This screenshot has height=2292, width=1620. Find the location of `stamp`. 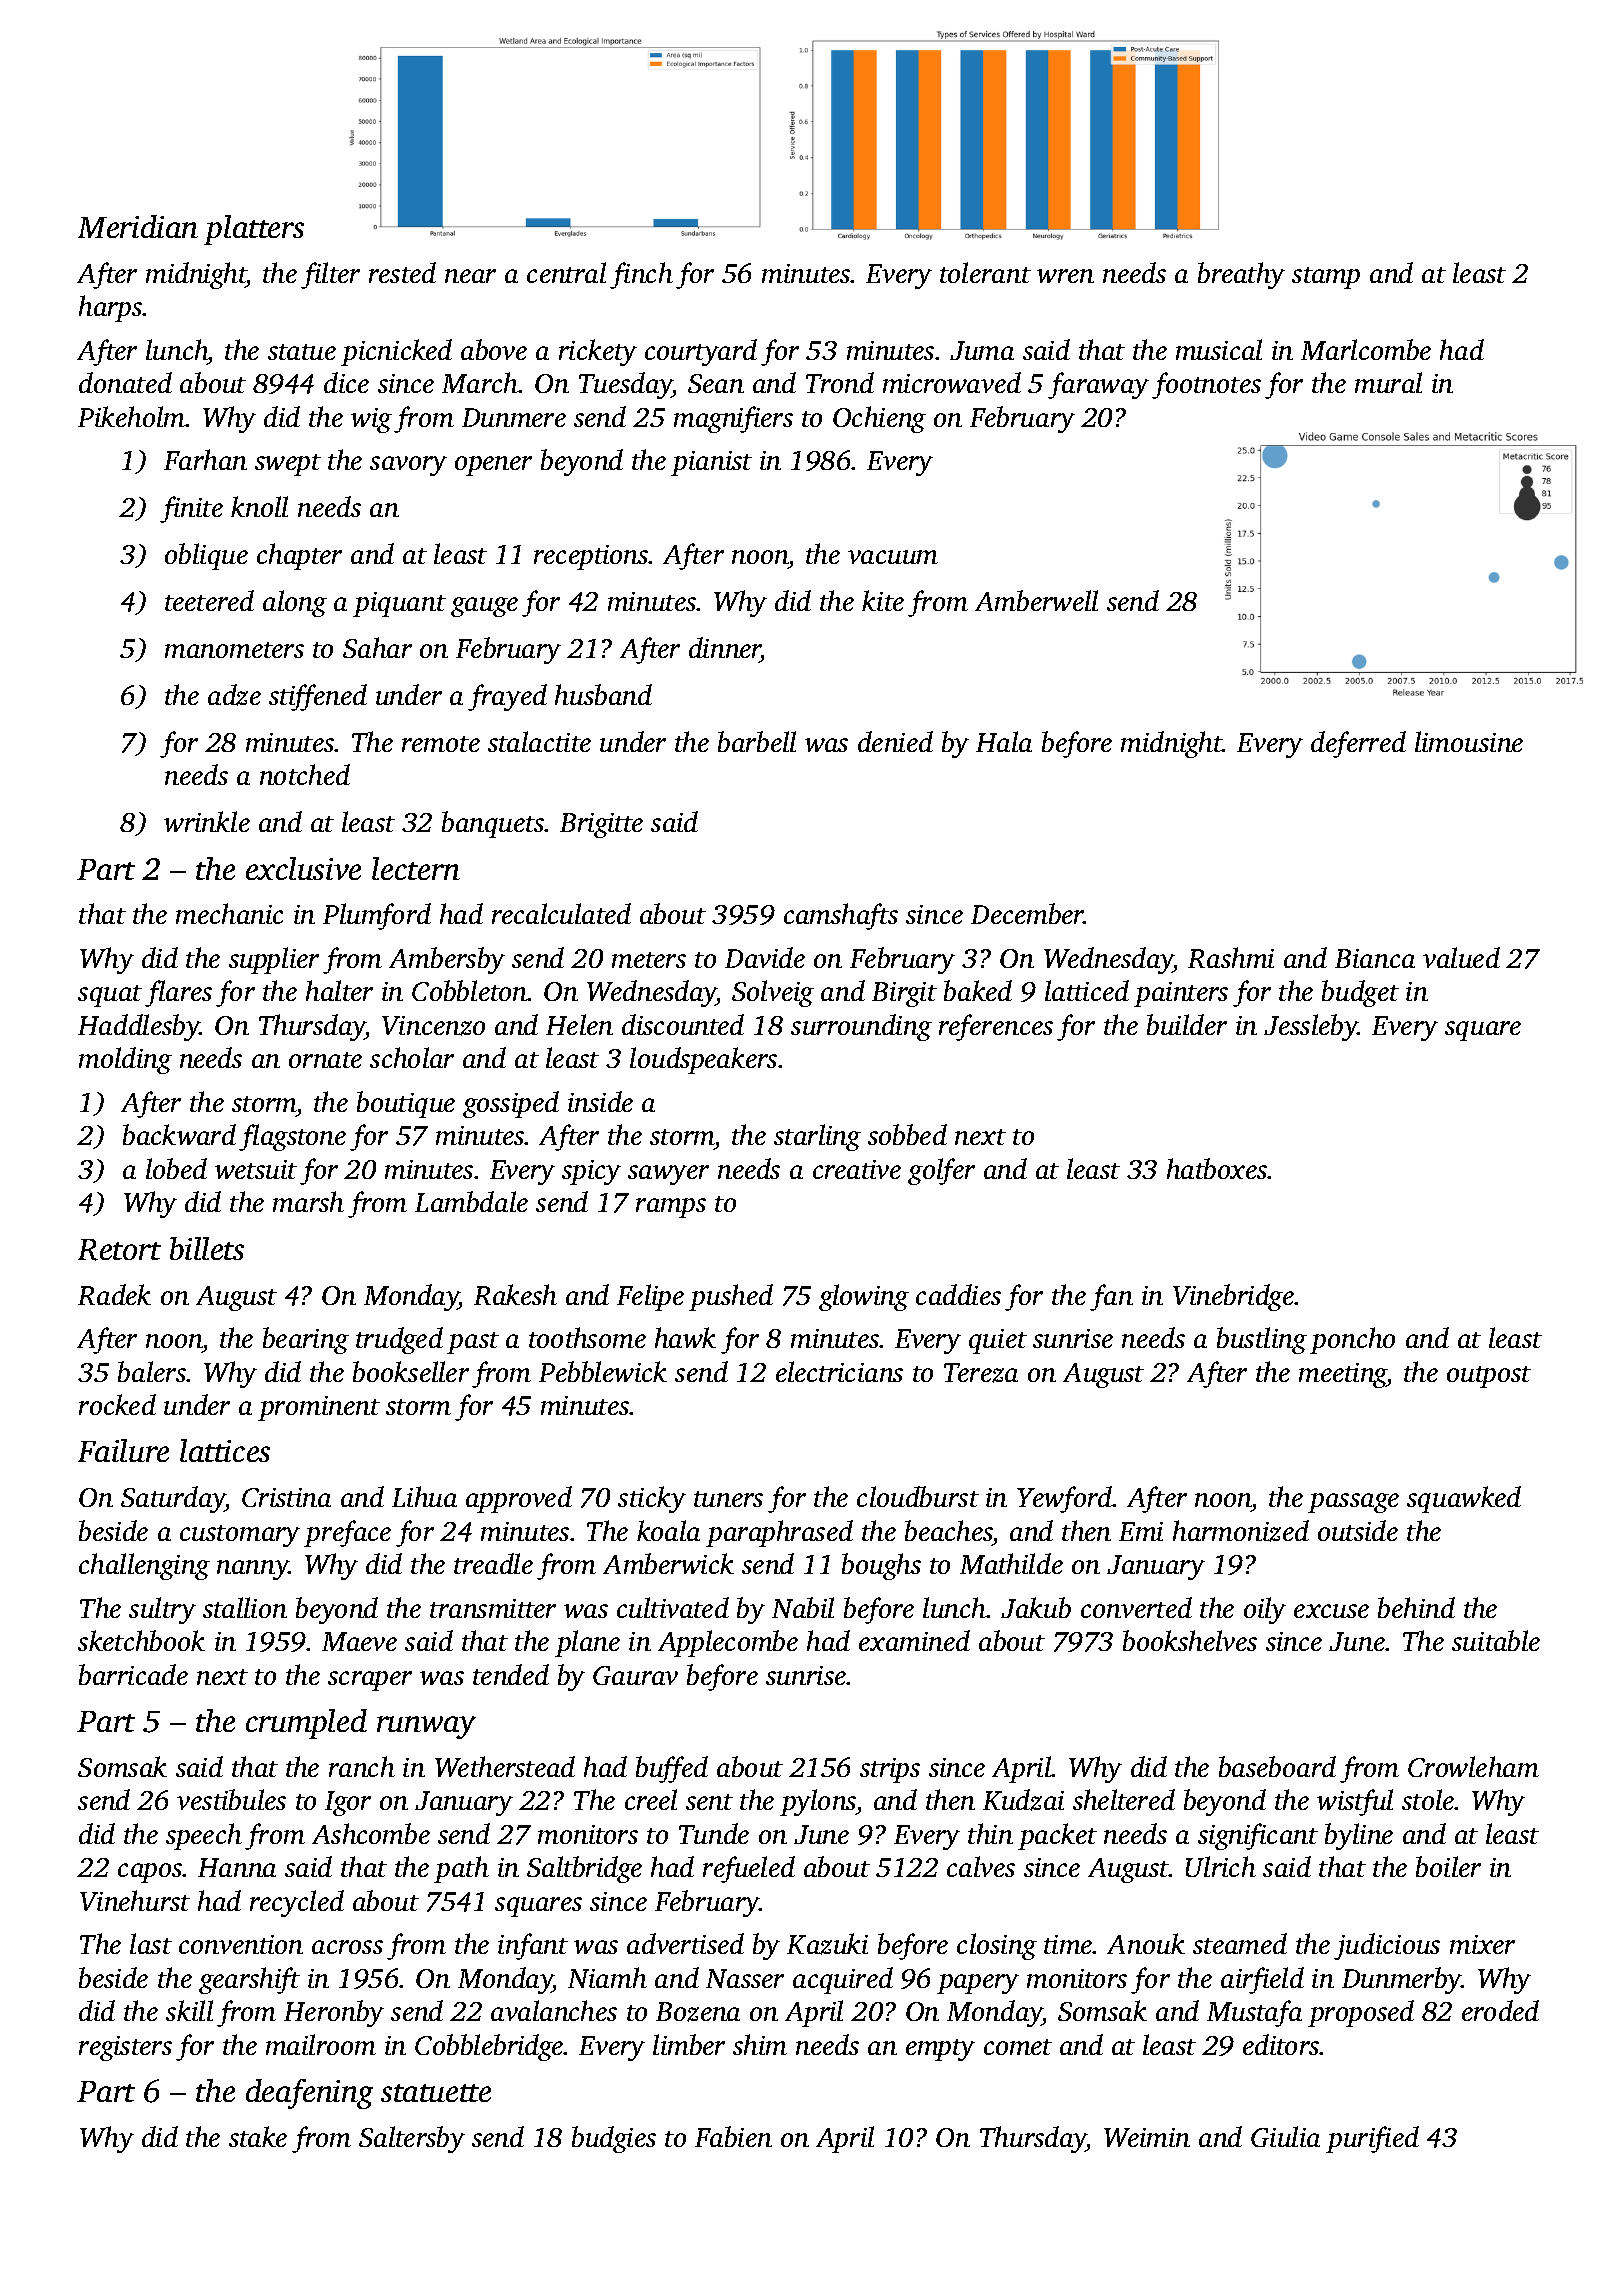

stamp is located at coordinates (1326, 278).
